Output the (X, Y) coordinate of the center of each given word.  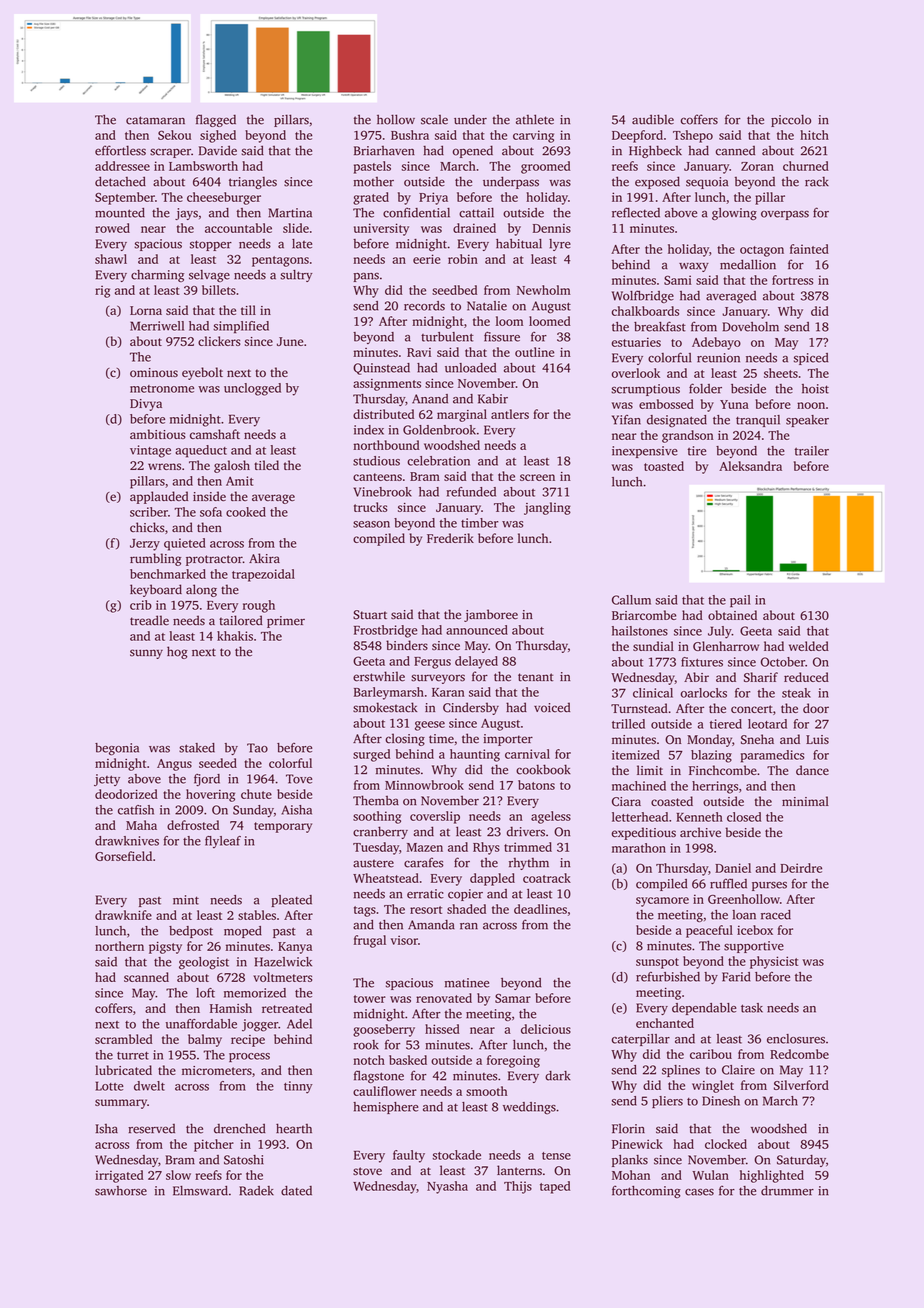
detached (120, 181)
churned (806, 166)
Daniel (733, 868)
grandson (687, 436)
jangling (547, 508)
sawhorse (121, 1191)
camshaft (215, 434)
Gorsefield (123, 856)
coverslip (435, 817)
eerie (427, 259)
